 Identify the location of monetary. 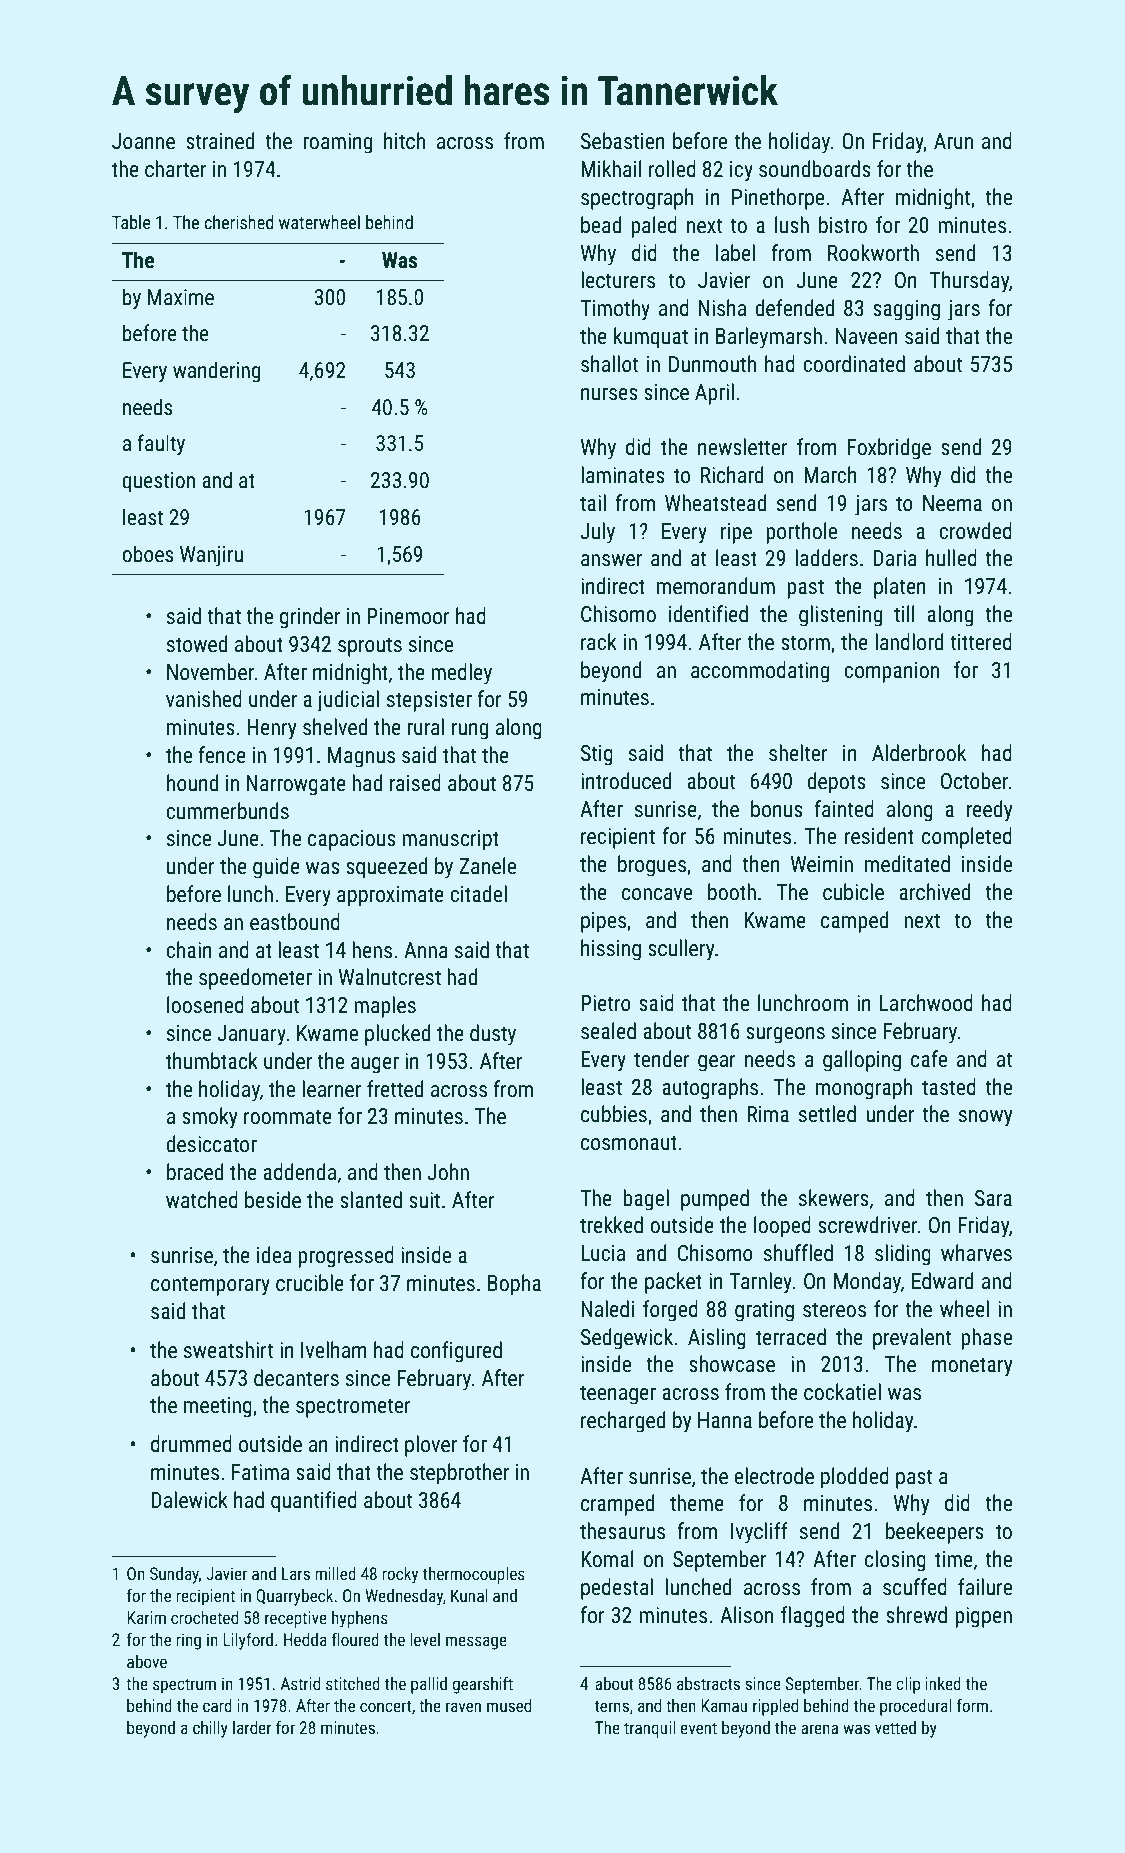
(972, 1367).
